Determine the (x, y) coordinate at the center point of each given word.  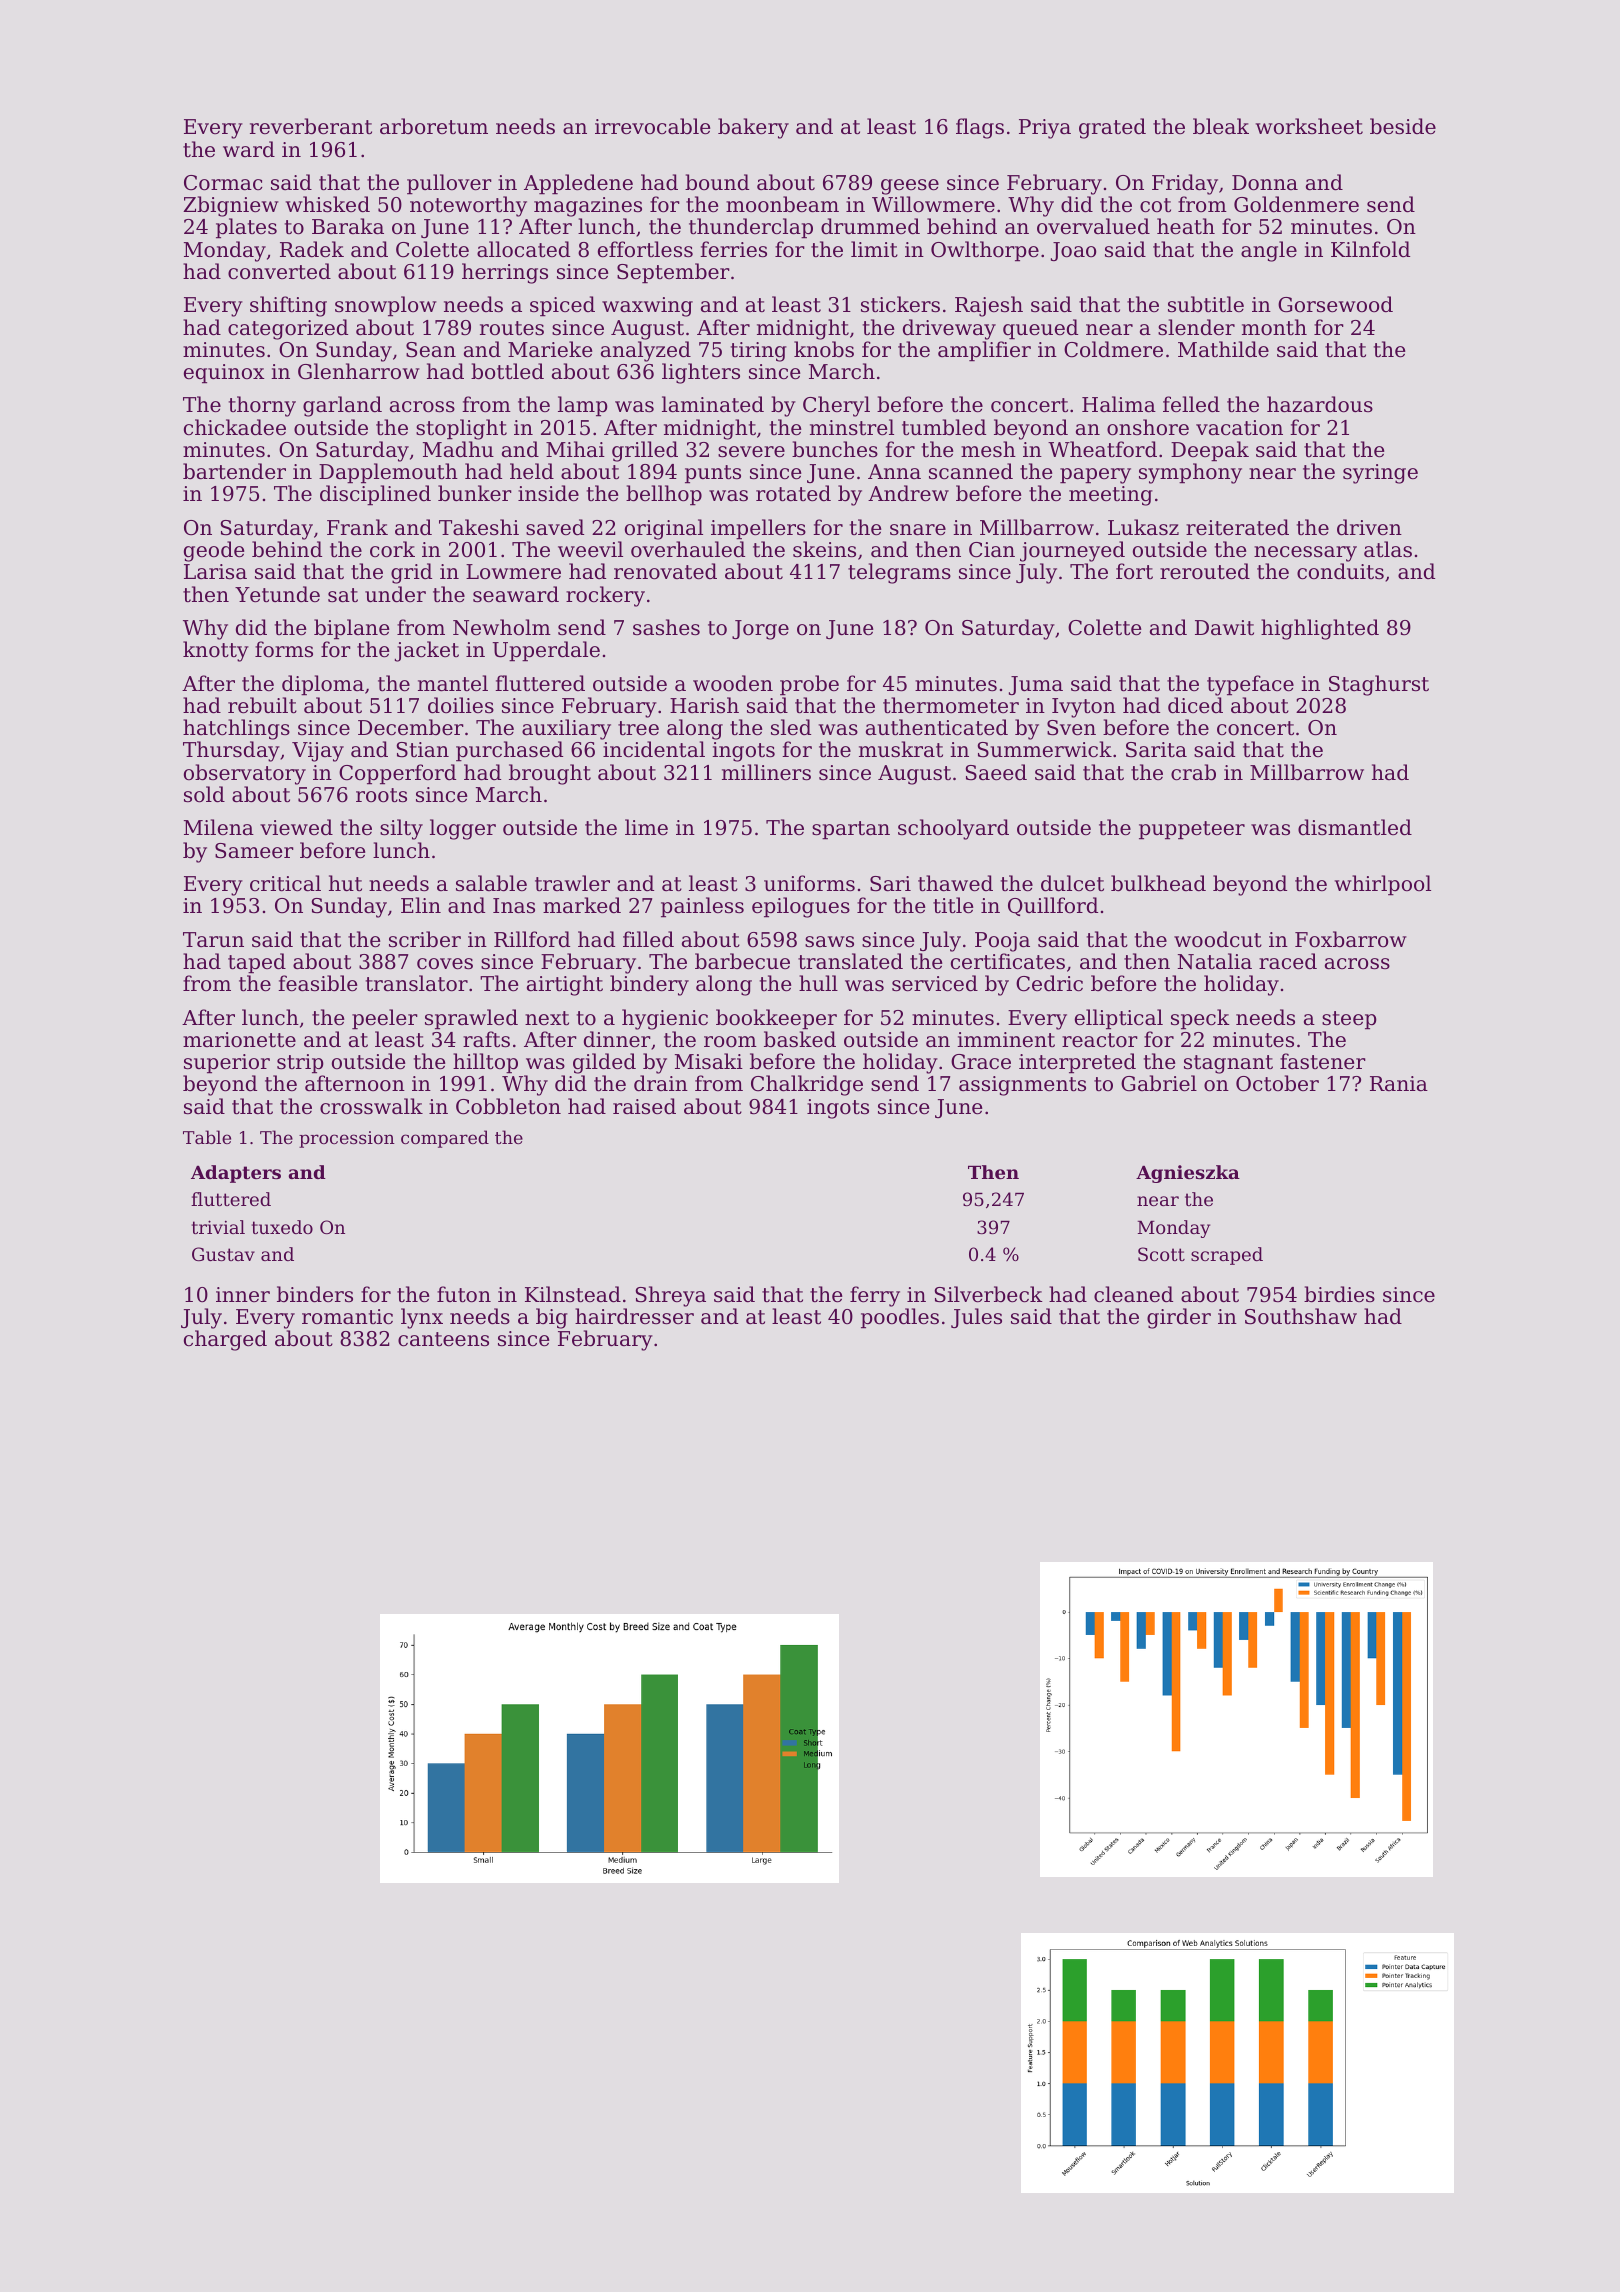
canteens (443, 1339)
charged (225, 1340)
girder (1179, 1318)
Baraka (348, 226)
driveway (949, 329)
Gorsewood (1335, 304)
